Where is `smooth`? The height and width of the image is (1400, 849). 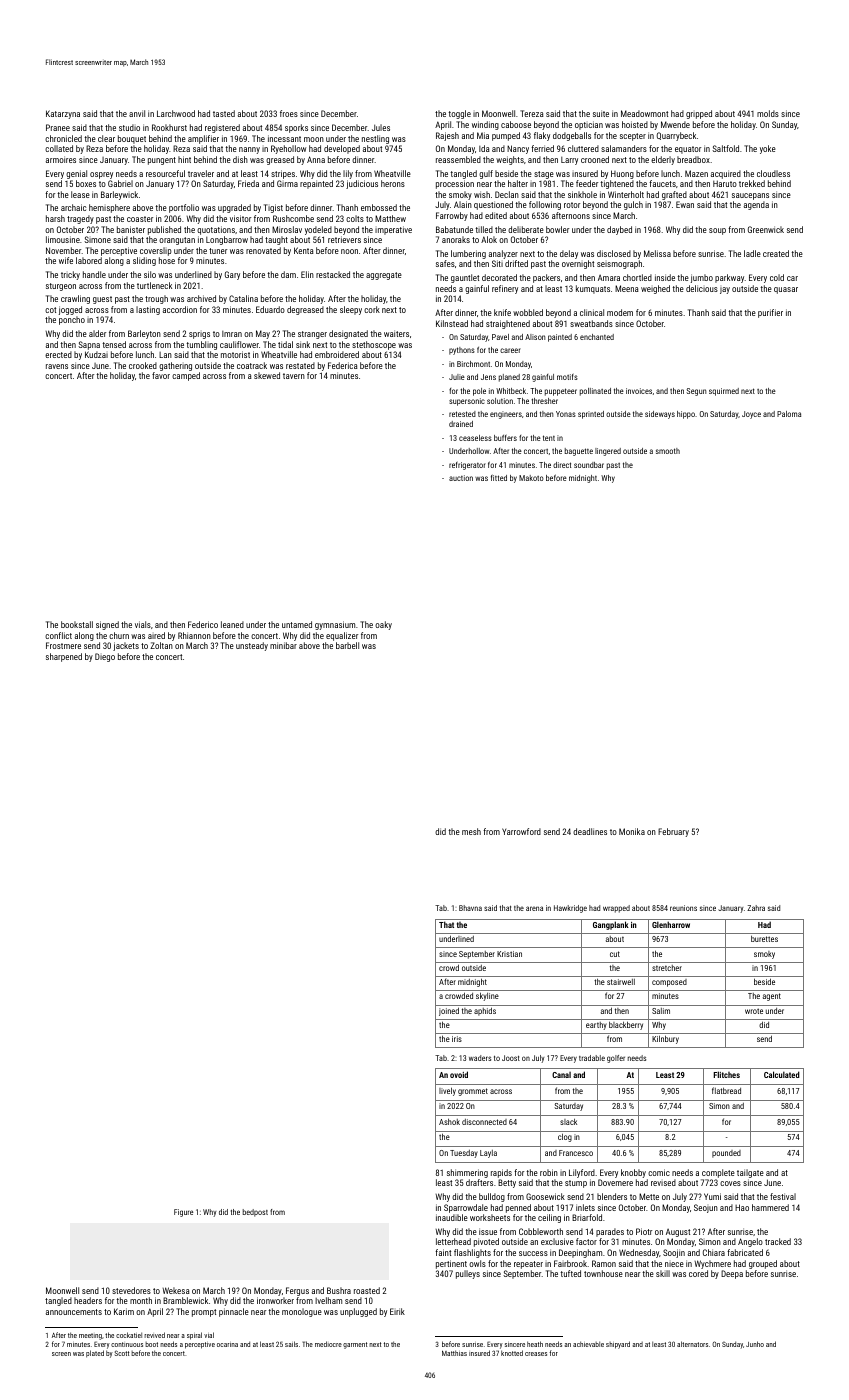
smooth is located at coordinates (668, 451).
